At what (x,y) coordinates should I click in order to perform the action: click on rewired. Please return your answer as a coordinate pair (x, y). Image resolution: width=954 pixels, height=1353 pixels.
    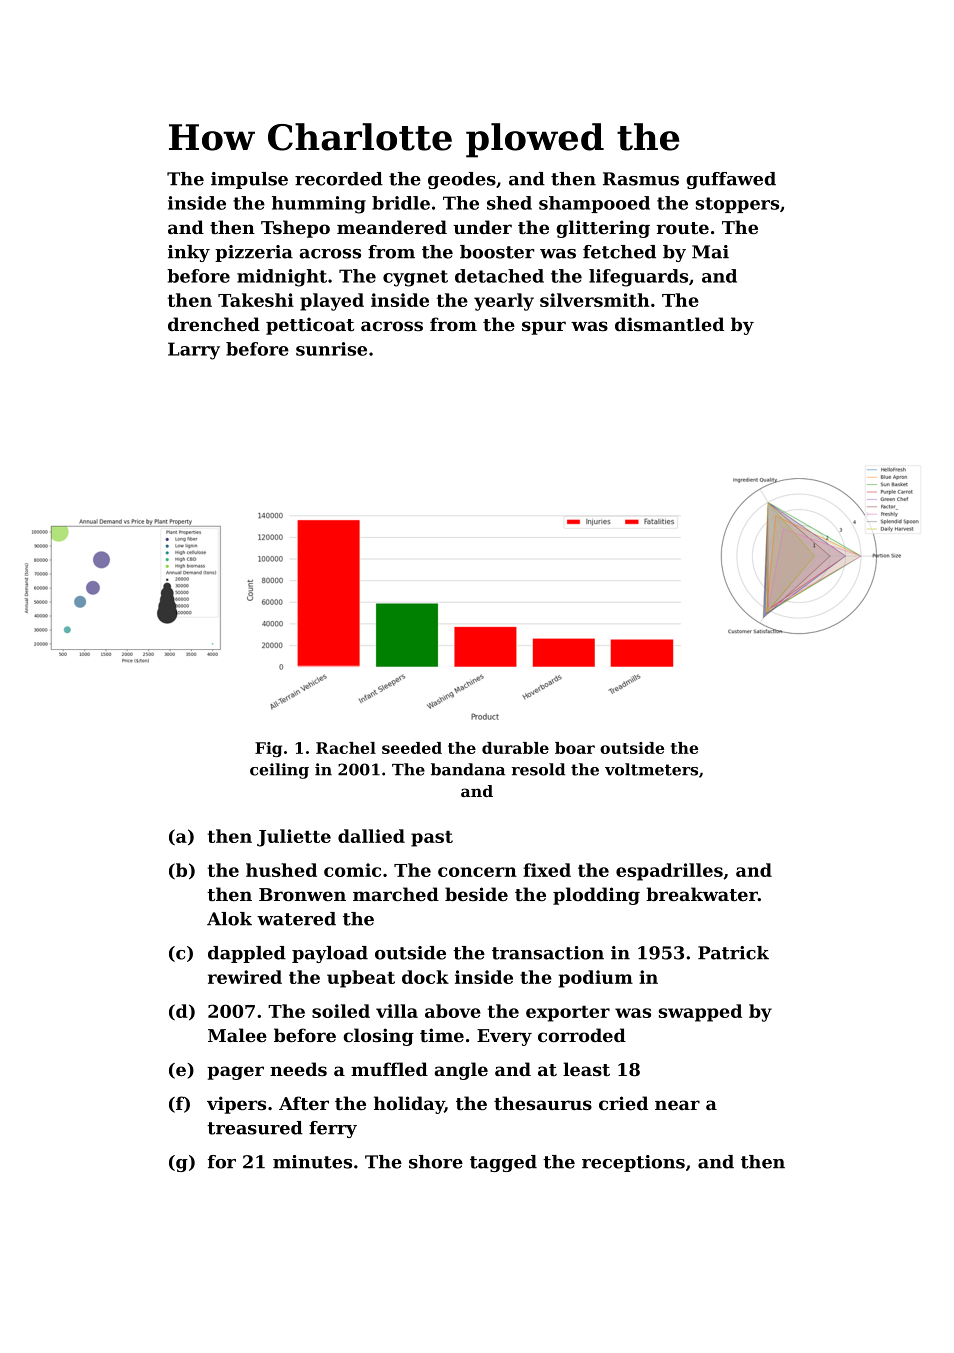
    Looking at the image, I should click on (245, 977).
